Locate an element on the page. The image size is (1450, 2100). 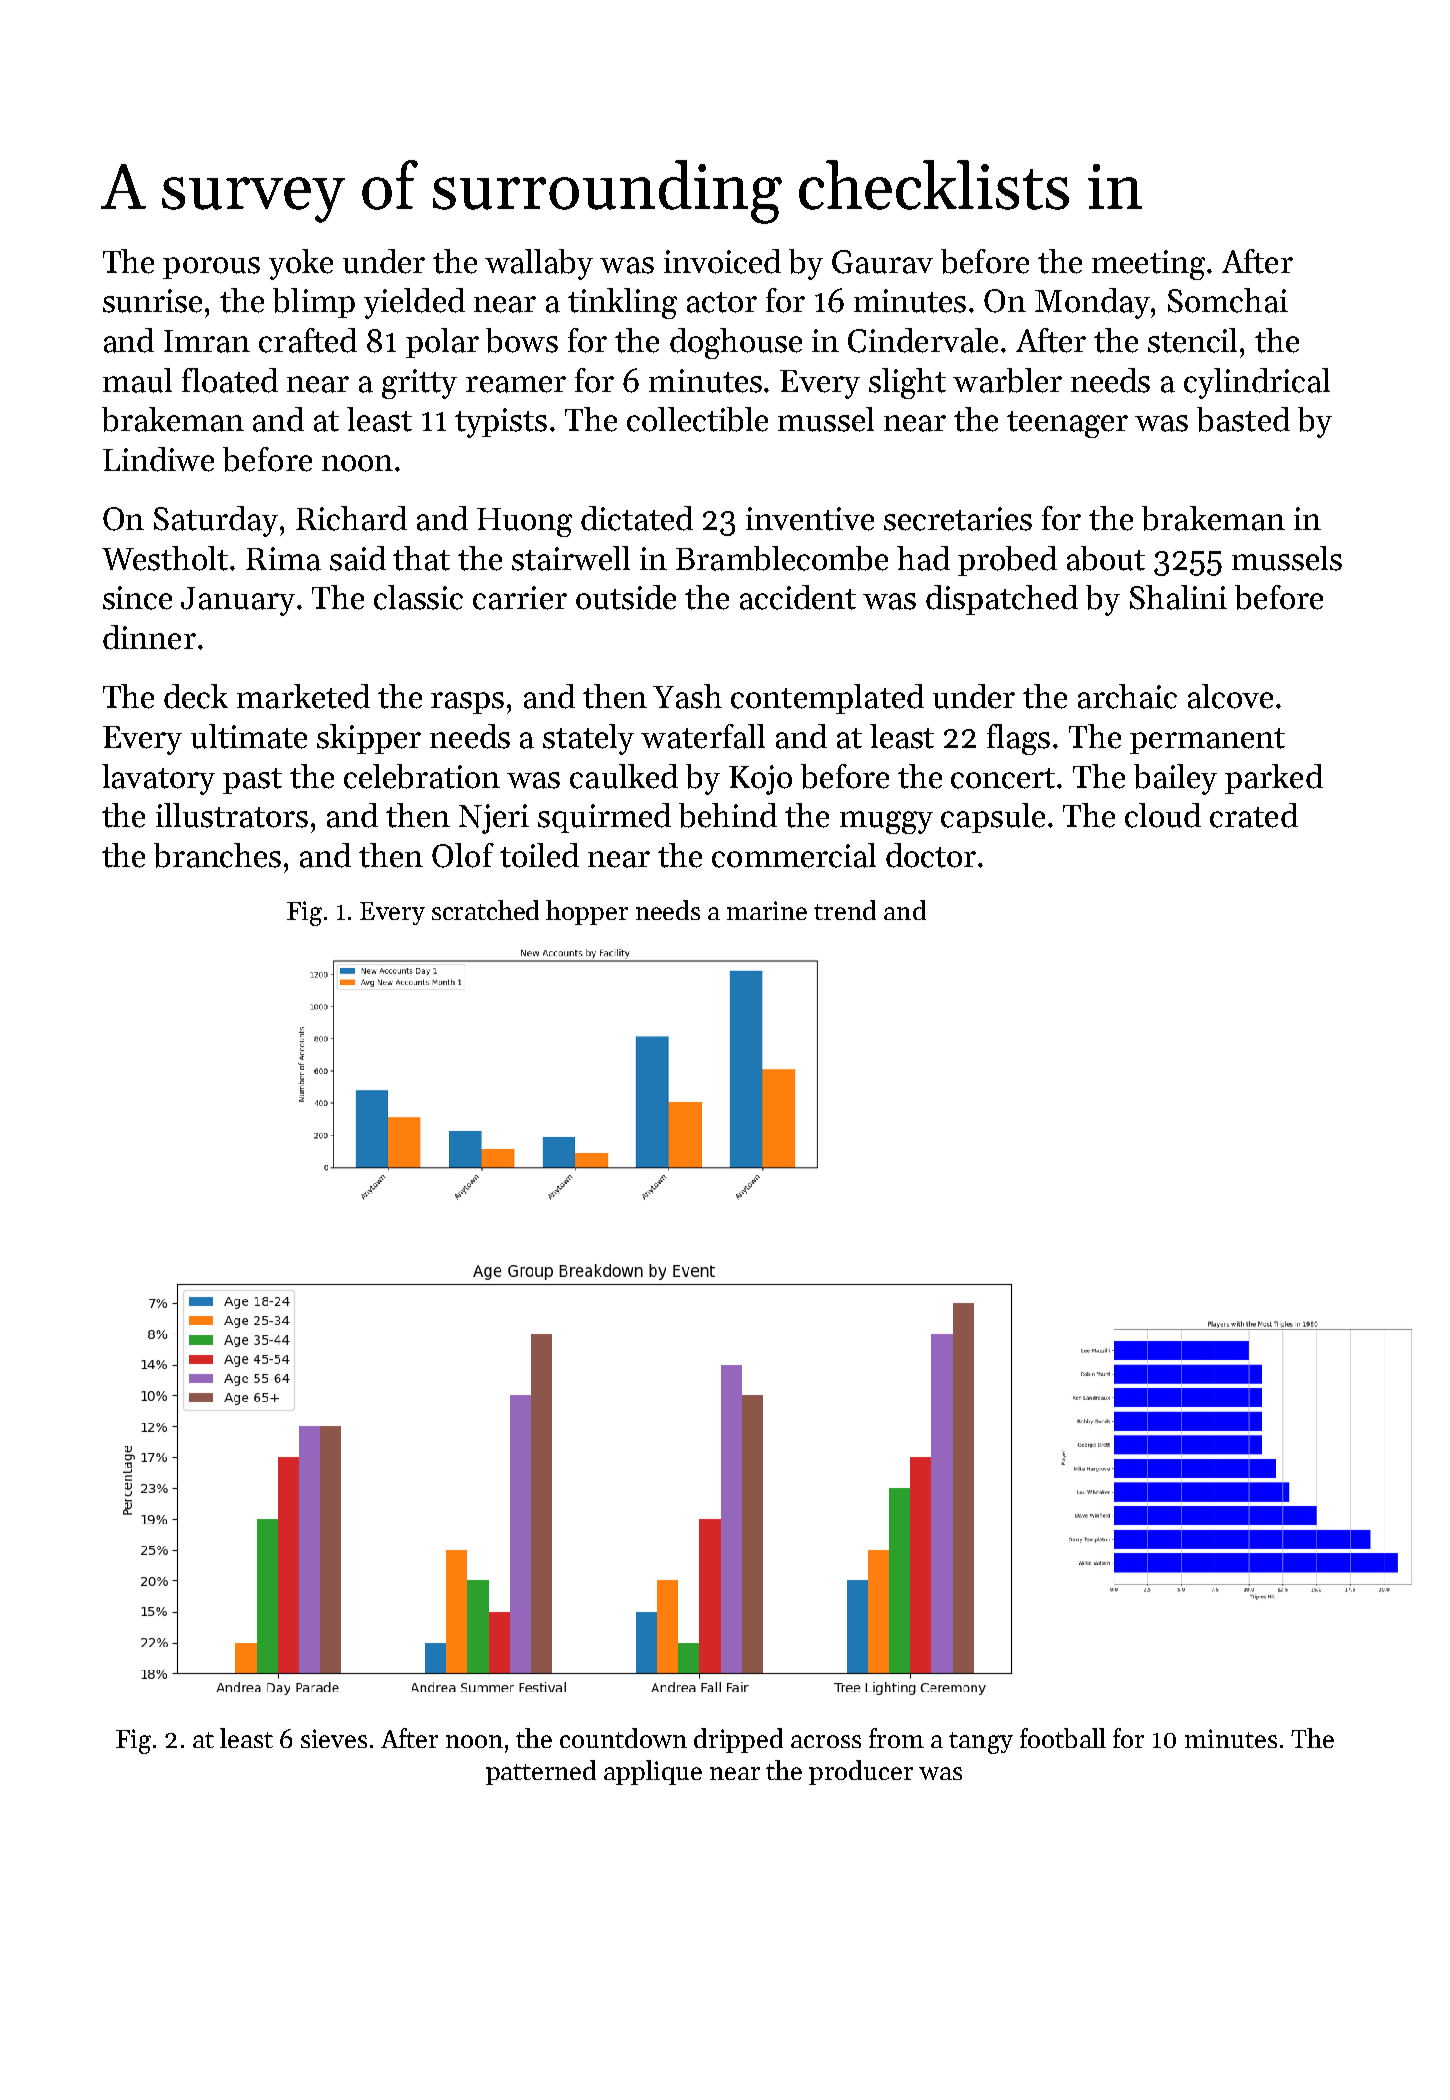
trend is located at coordinates (845, 910).
